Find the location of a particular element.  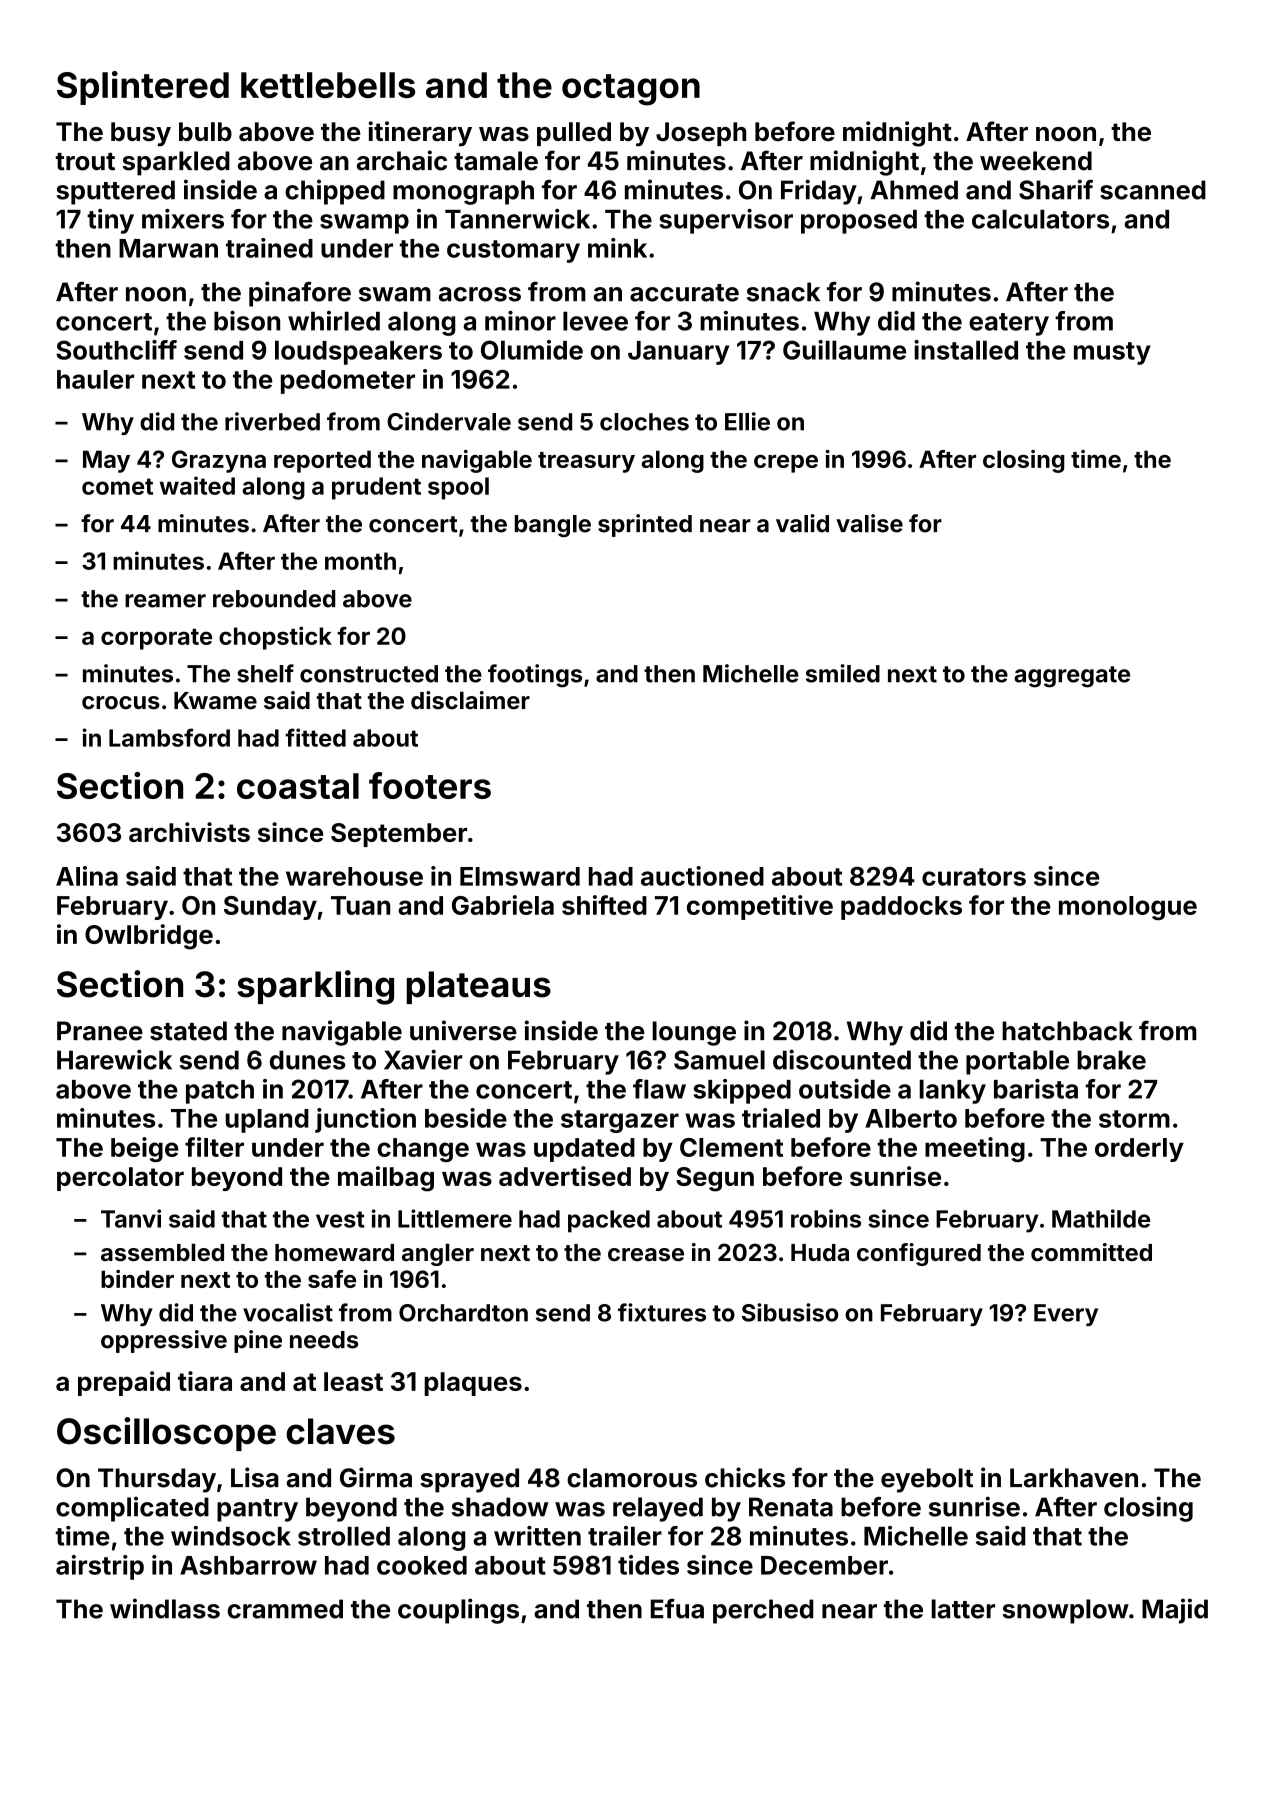

footers is located at coordinates (430, 785).
